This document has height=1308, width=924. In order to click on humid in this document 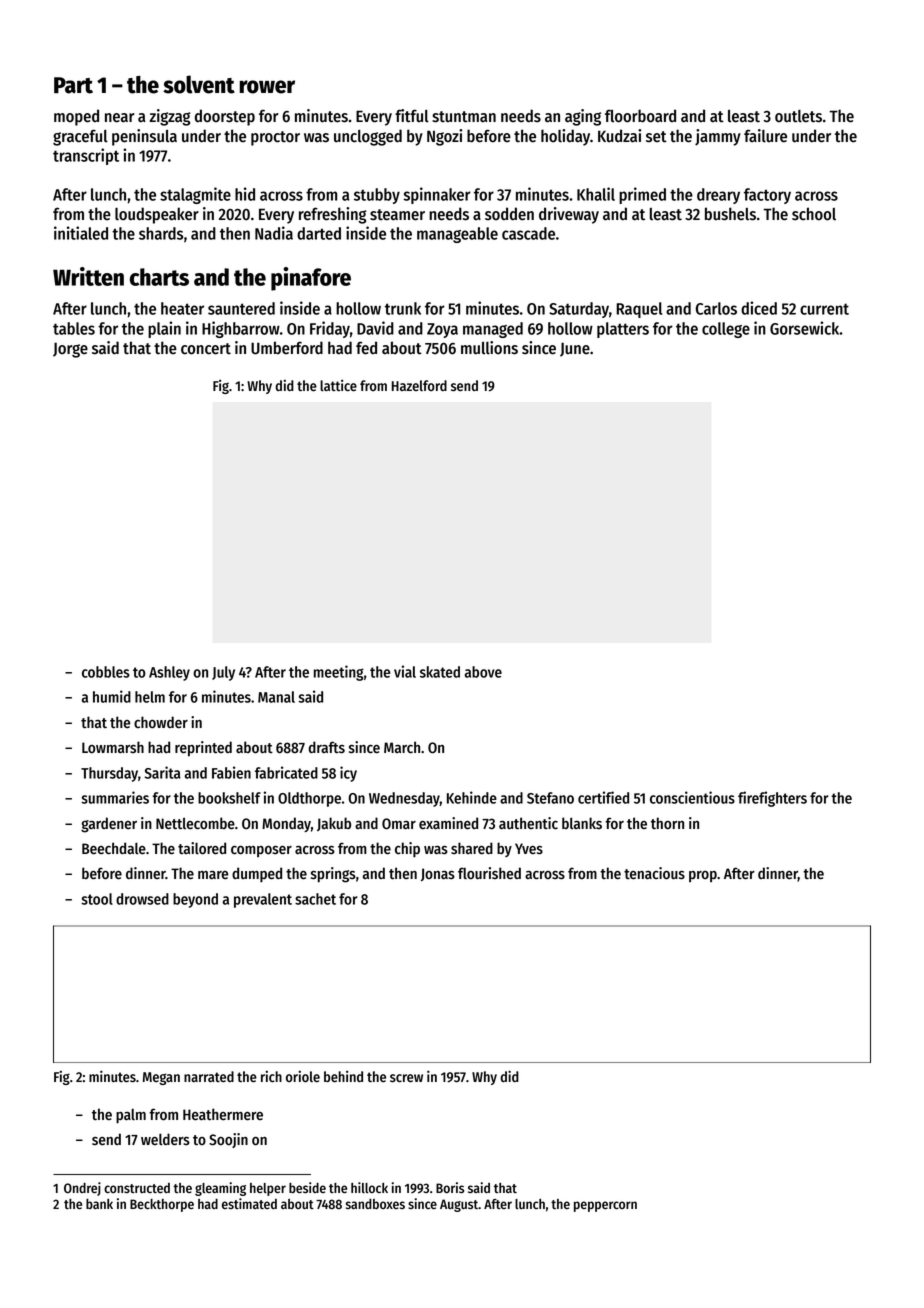, I will do `click(112, 696)`.
